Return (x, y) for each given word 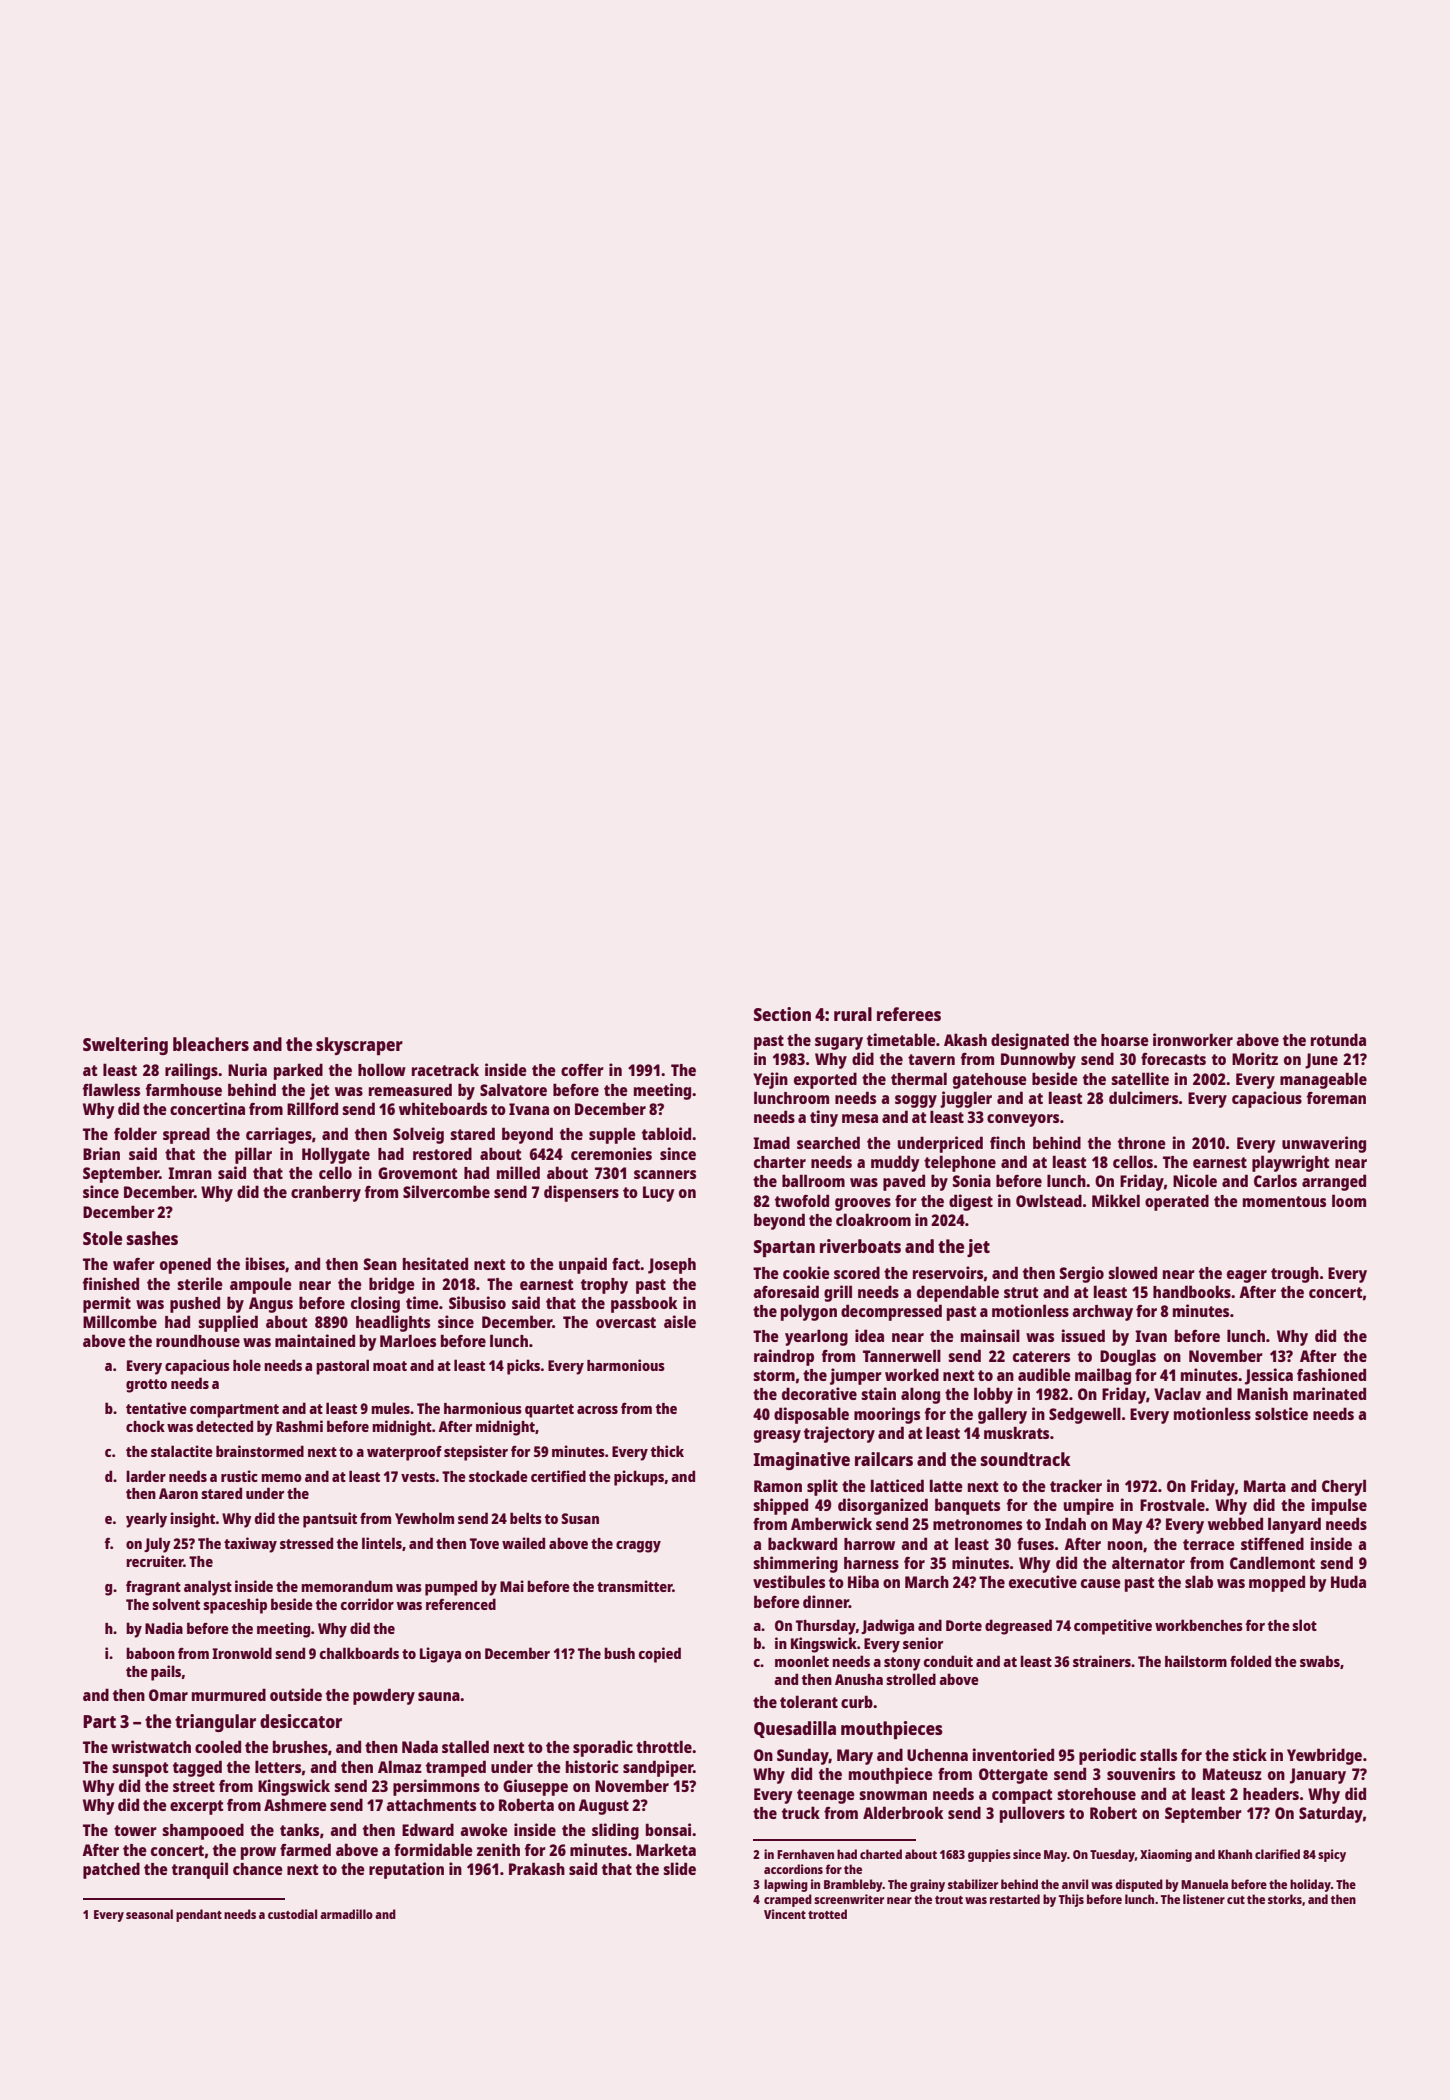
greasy (777, 1436)
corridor (367, 1604)
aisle (680, 1321)
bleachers (211, 1044)
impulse (1339, 1506)
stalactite (182, 1451)
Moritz (1255, 1058)
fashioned (1331, 1374)
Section (782, 1014)
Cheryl (1344, 1487)
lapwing (786, 1885)
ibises (265, 1263)
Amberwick (831, 1523)
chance (258, 1869)
